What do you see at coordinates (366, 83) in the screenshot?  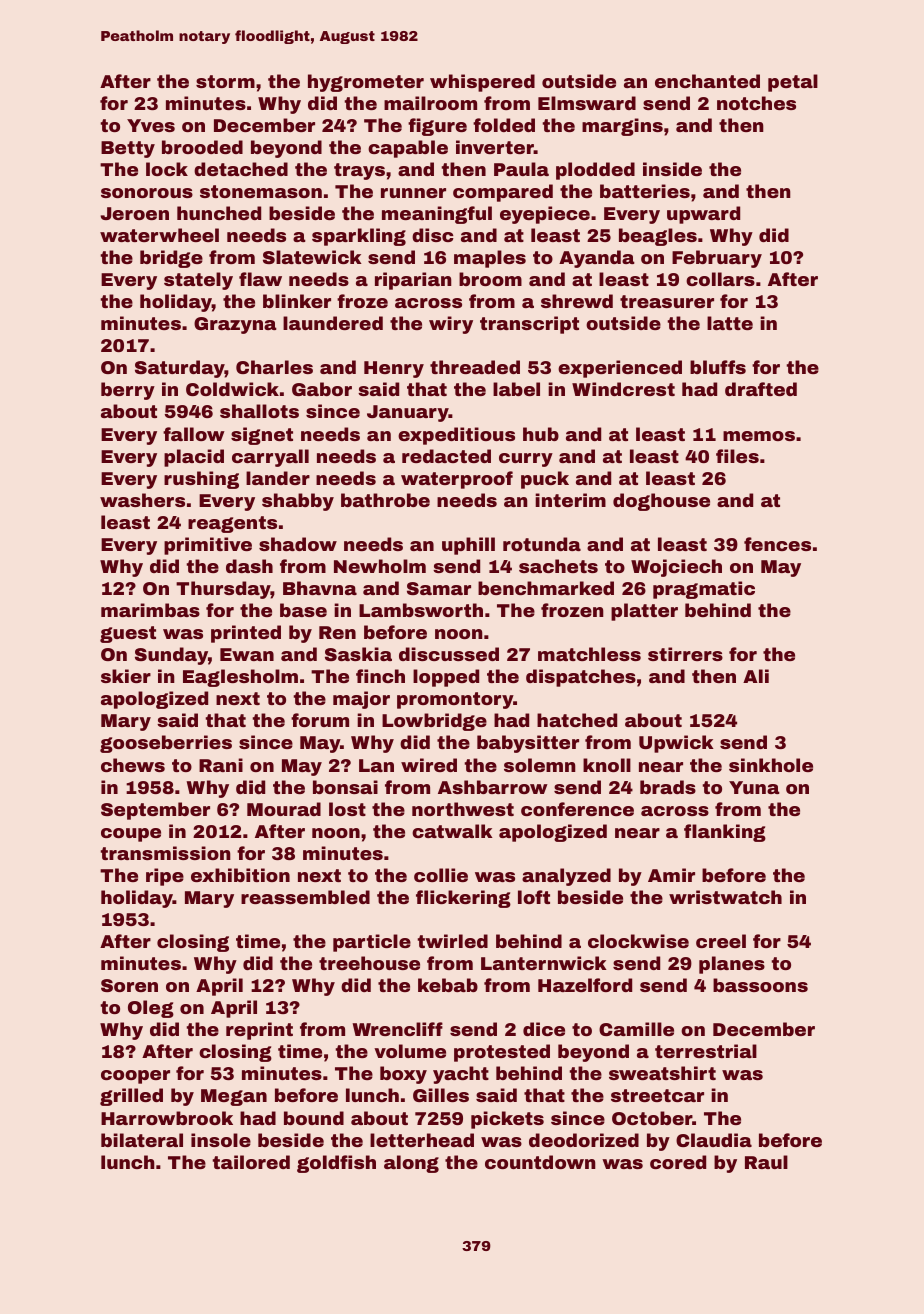 I see `hygrometer` at bounding box center [366, 83].
